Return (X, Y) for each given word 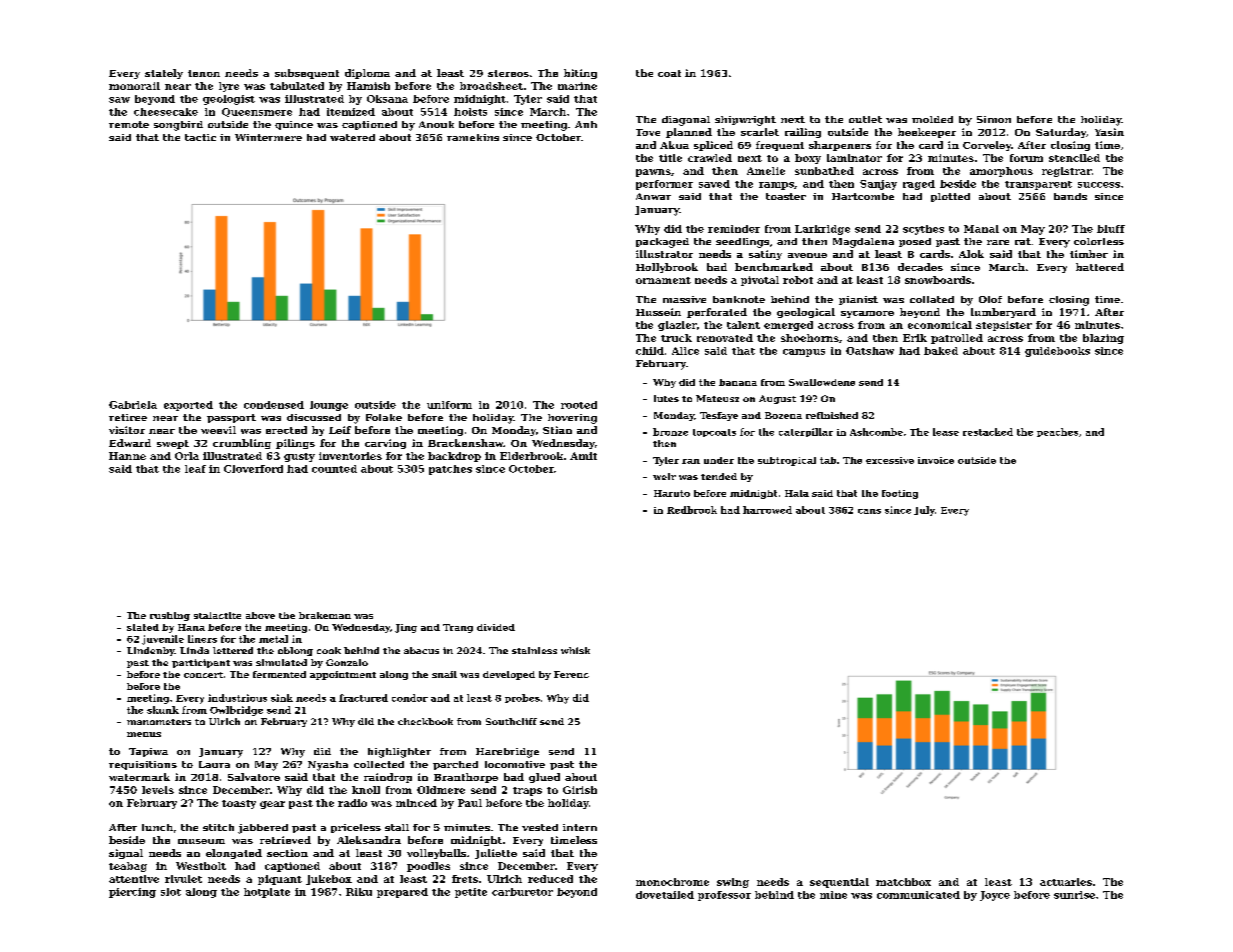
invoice (936, 460)
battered (1100, 267)
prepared (402, 893)
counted (334, 469)
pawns (653, 173)
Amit (583, 456)
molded (932, 119)
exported (188, 406)
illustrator (664, 254)
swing (733, 883)
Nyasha (328, 766)
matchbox (903, 882)
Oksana (387, 99)
